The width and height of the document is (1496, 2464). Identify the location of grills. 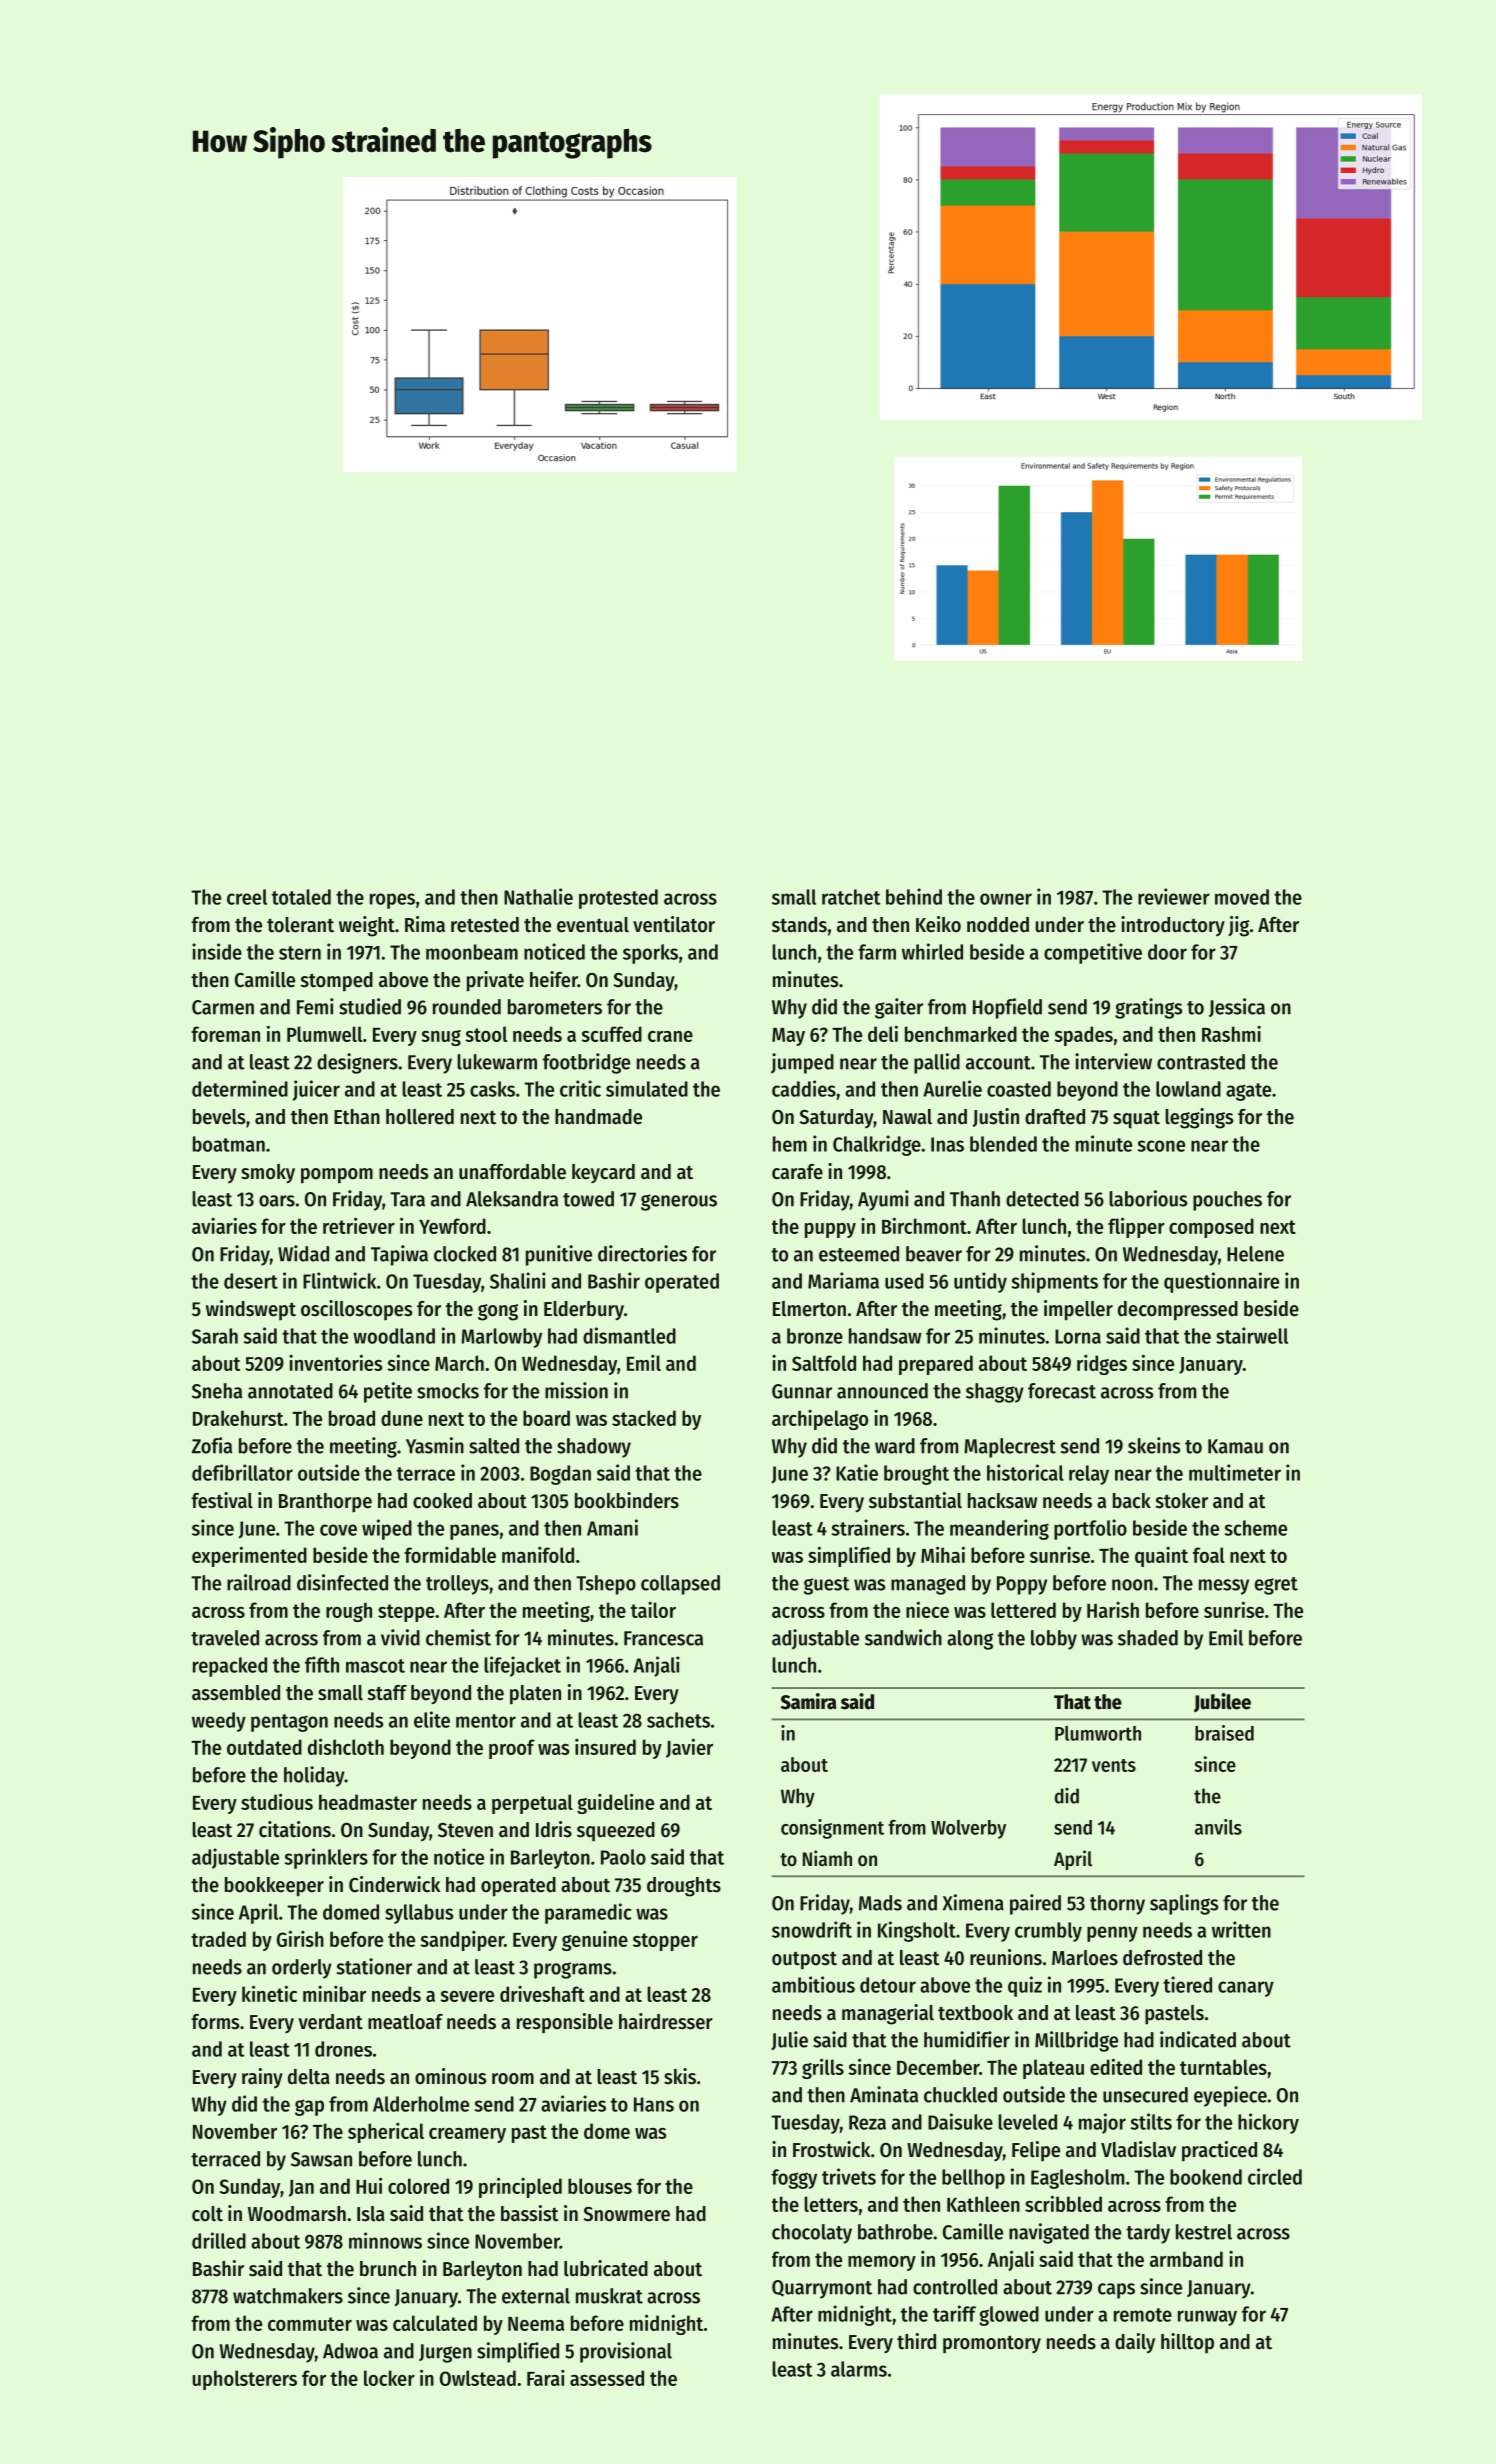
(823, 2069).
